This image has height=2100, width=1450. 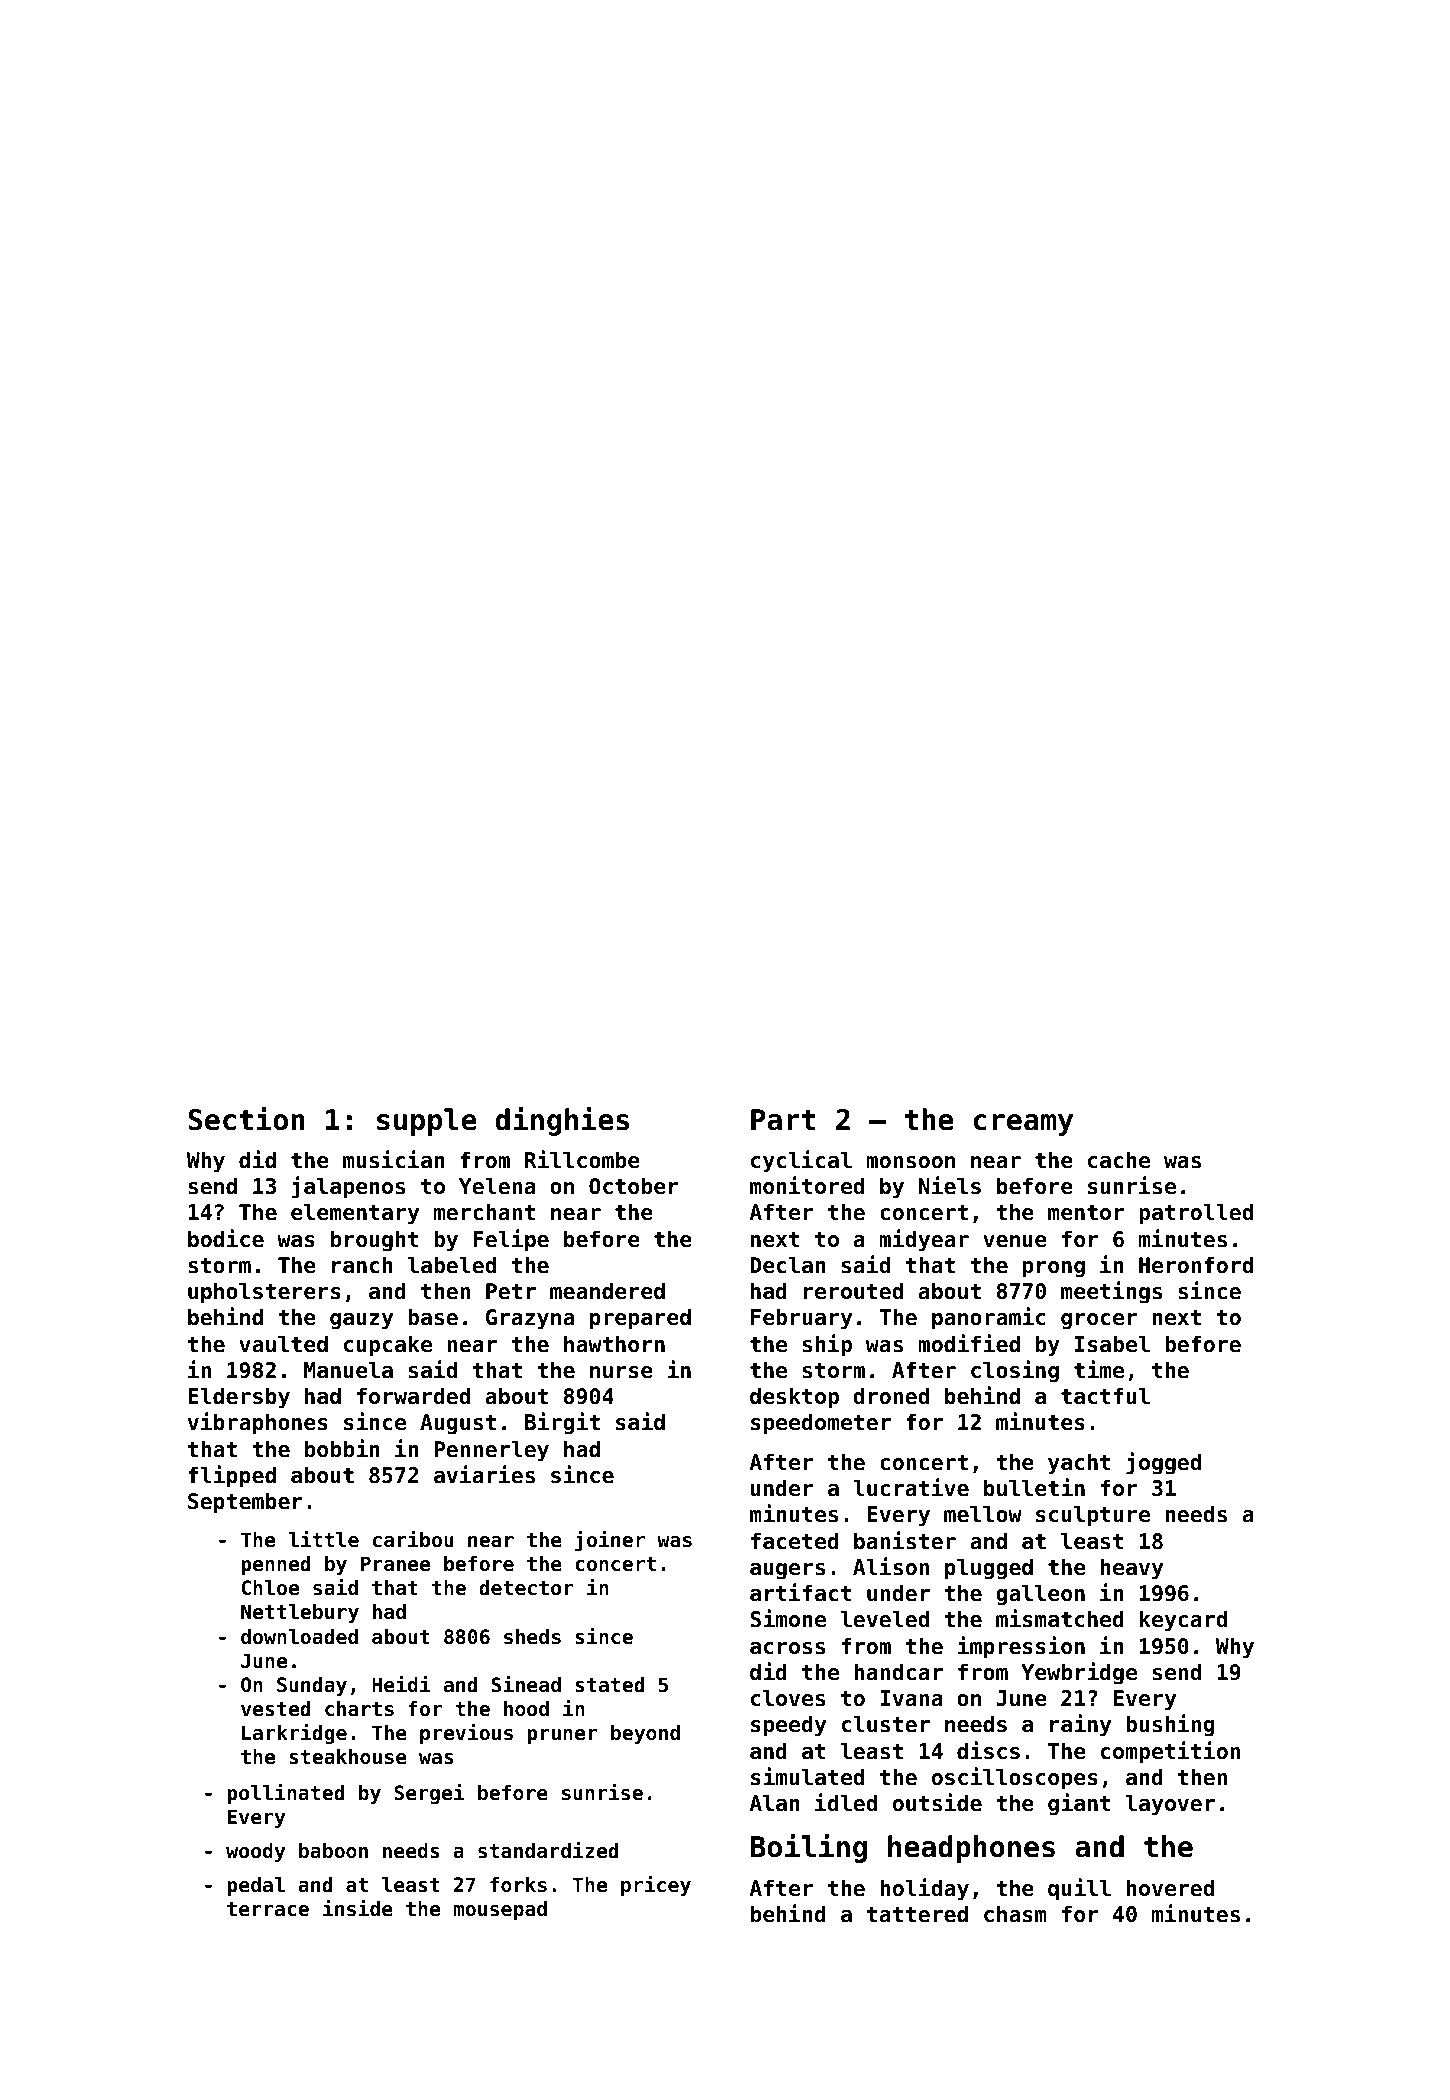 I want to click on artifact, so click(x=801, y=1592).
